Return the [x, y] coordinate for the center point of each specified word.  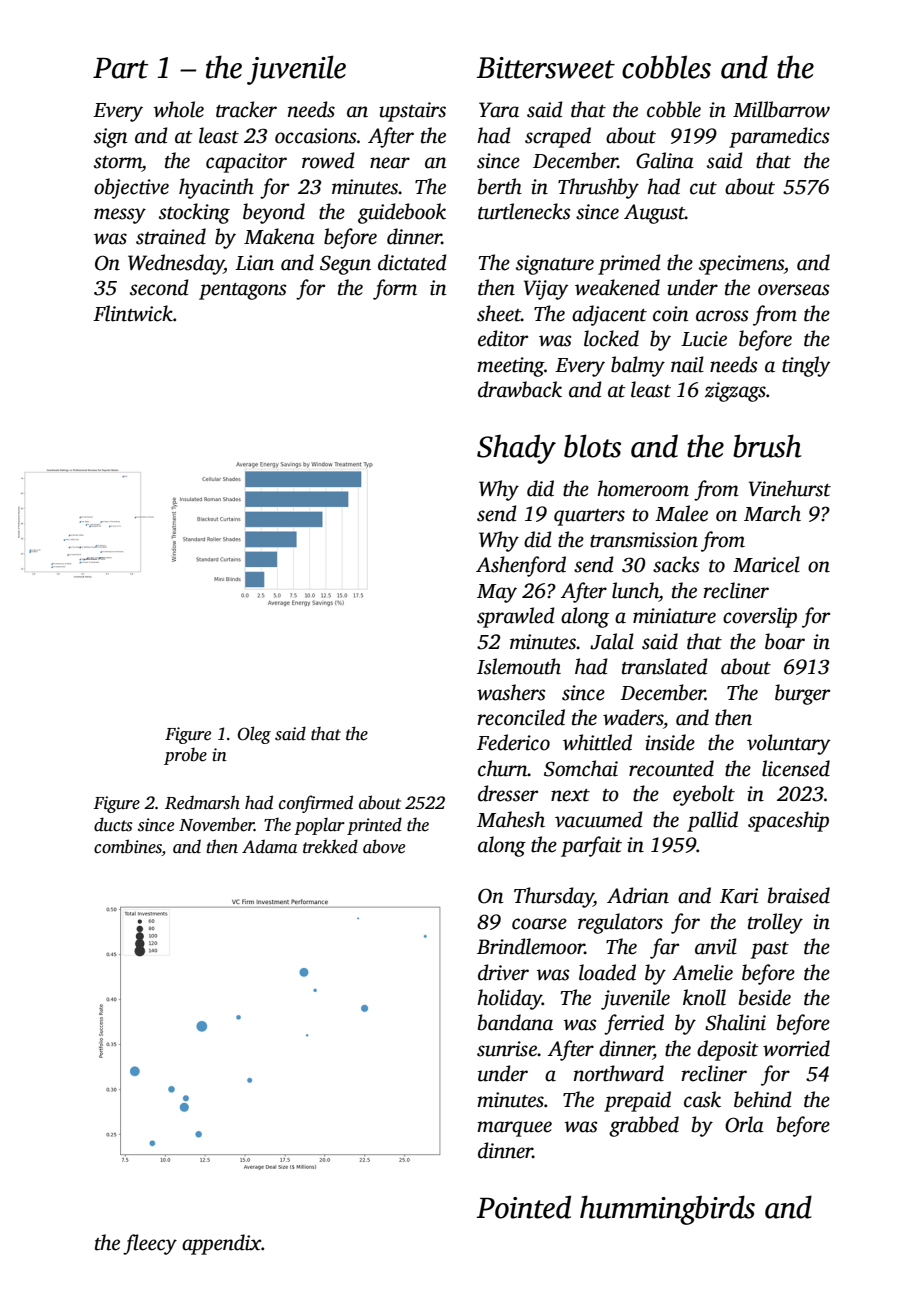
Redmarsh [202, 802]
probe [185, 756]
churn [503, 768]
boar [785, 641]
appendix [222, 1244]
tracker [246, 109]
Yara [499, 110]
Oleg [254, 735]
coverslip [760, 617]
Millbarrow [781, 109]
